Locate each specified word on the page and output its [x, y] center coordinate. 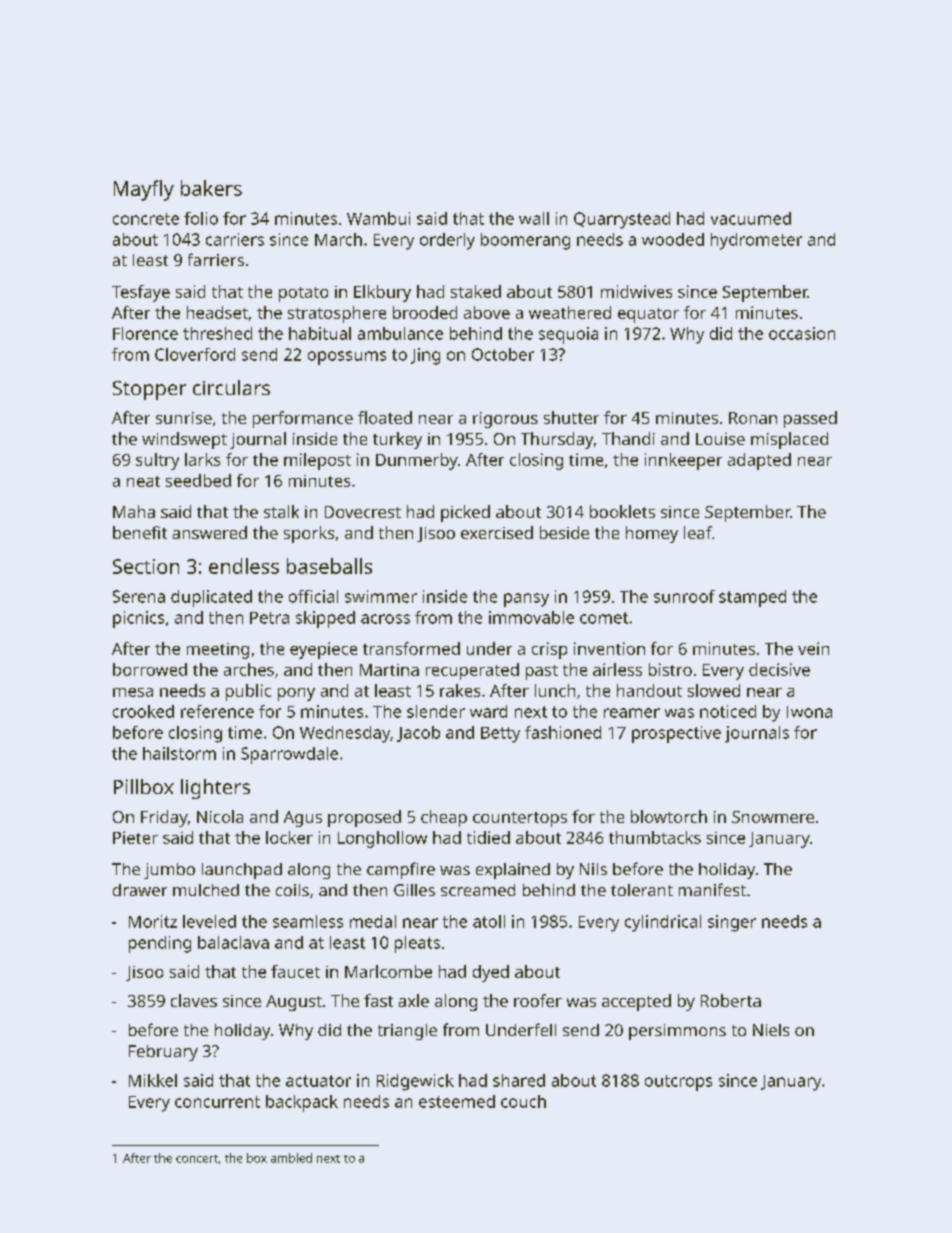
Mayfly [144, 190]
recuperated [472, 671]
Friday [164, 818]
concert [197, 1159]
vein [813, 648]
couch [523, 1101]
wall [534, 218]
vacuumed [751, 218]
